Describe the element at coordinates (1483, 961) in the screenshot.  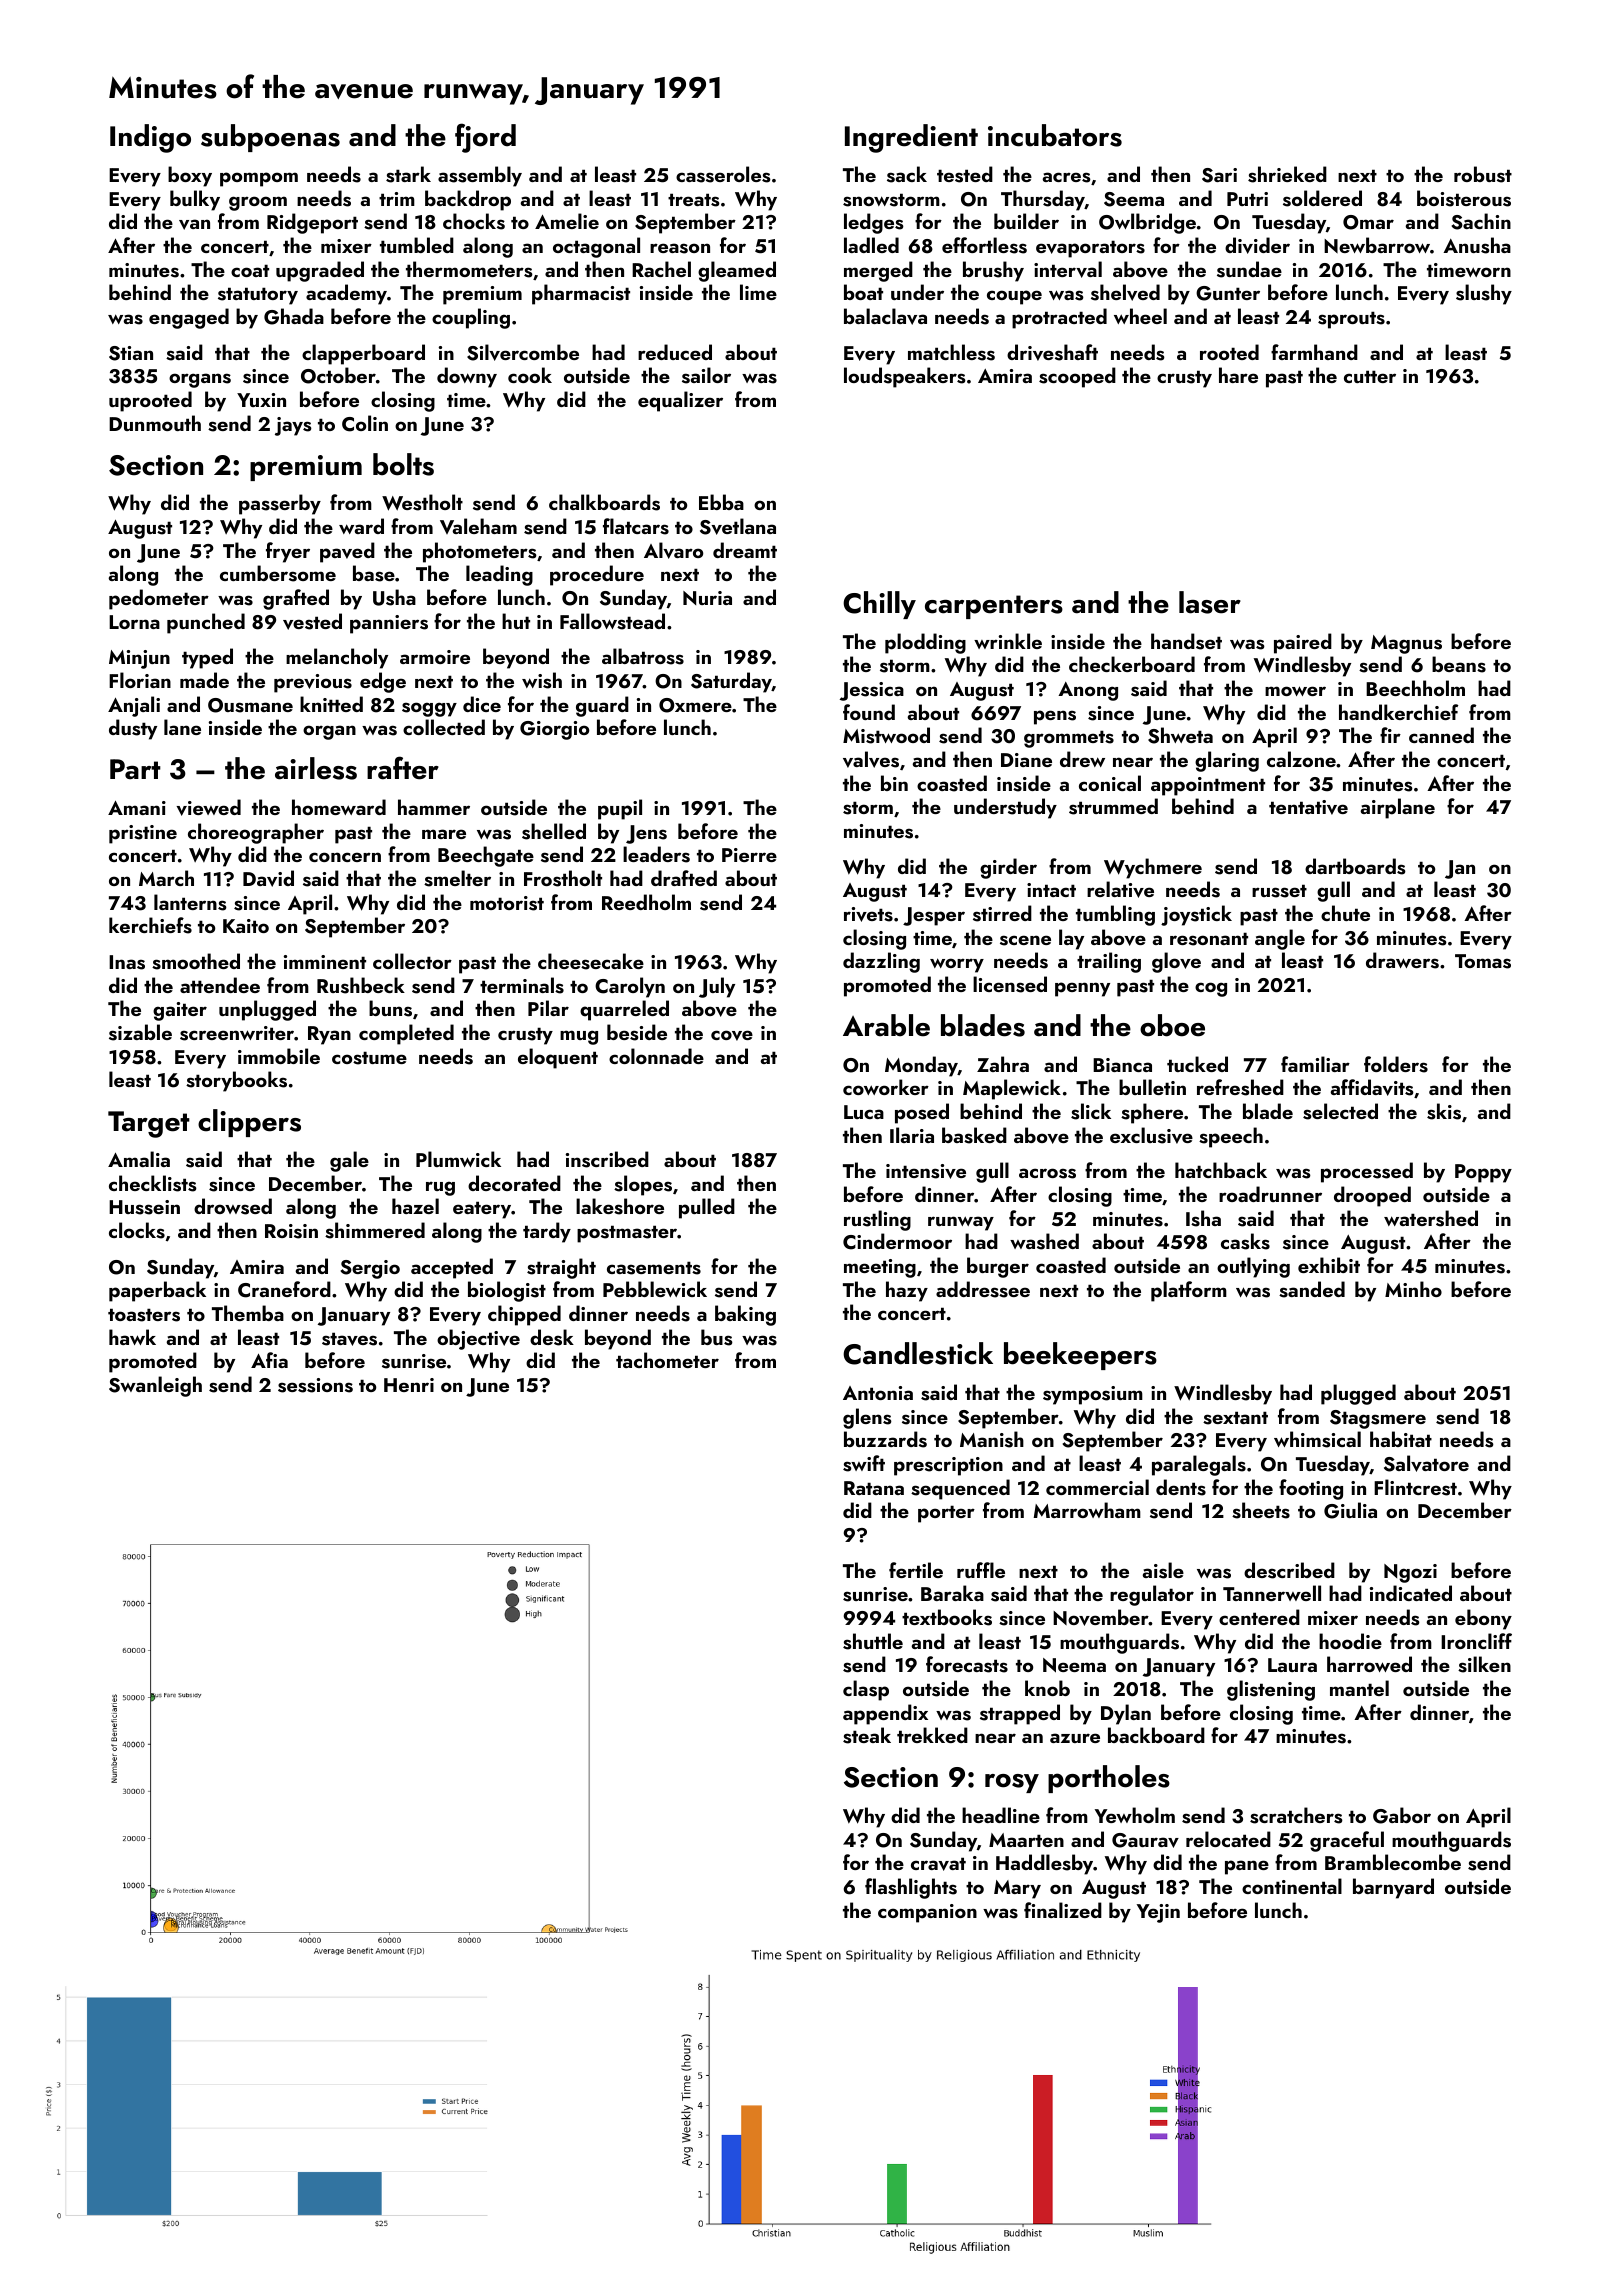
I see `Tomas` at that location.
